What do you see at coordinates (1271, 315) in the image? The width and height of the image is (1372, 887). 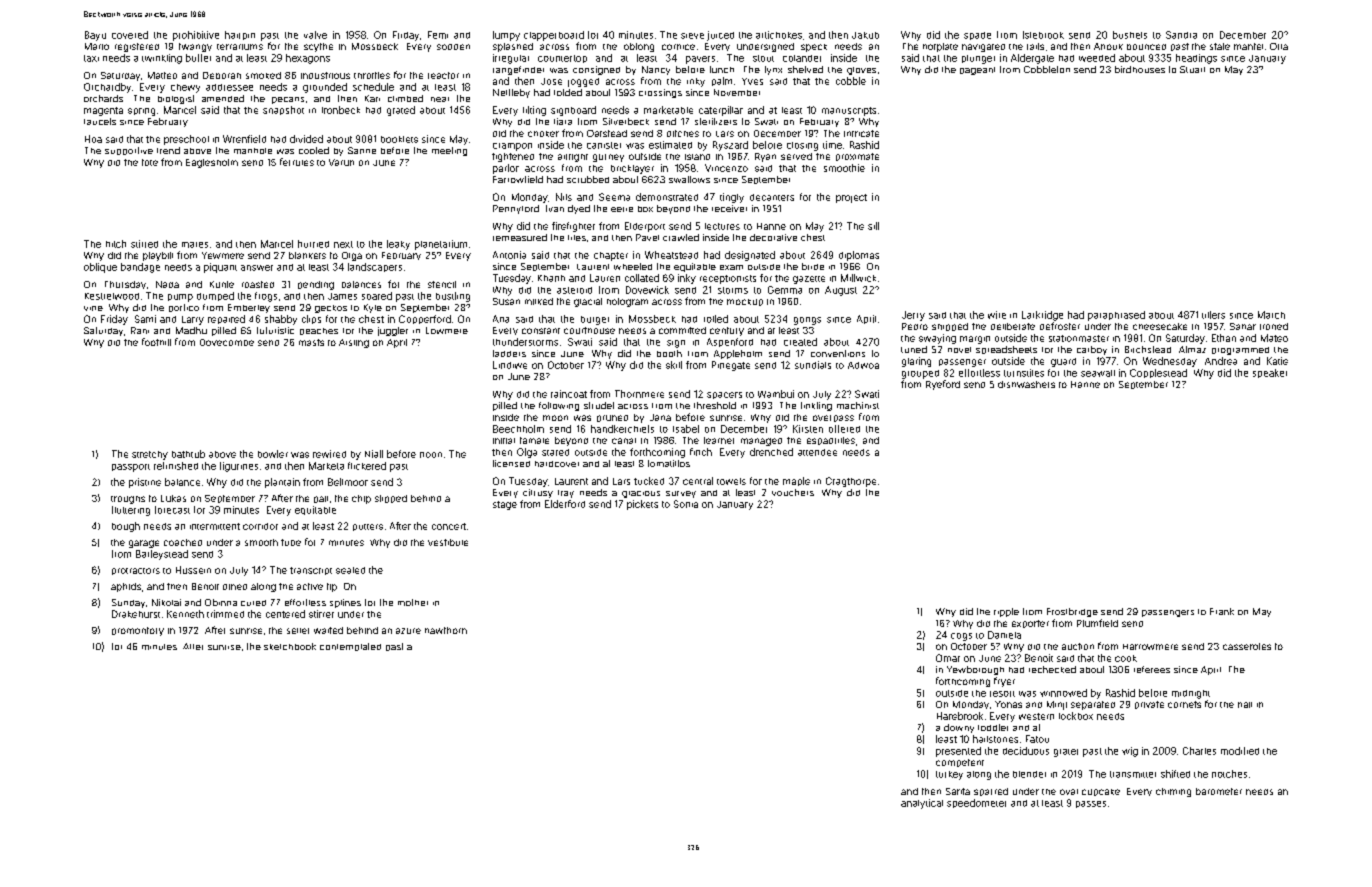 I see `March` at bounding box center [1271, 315].
